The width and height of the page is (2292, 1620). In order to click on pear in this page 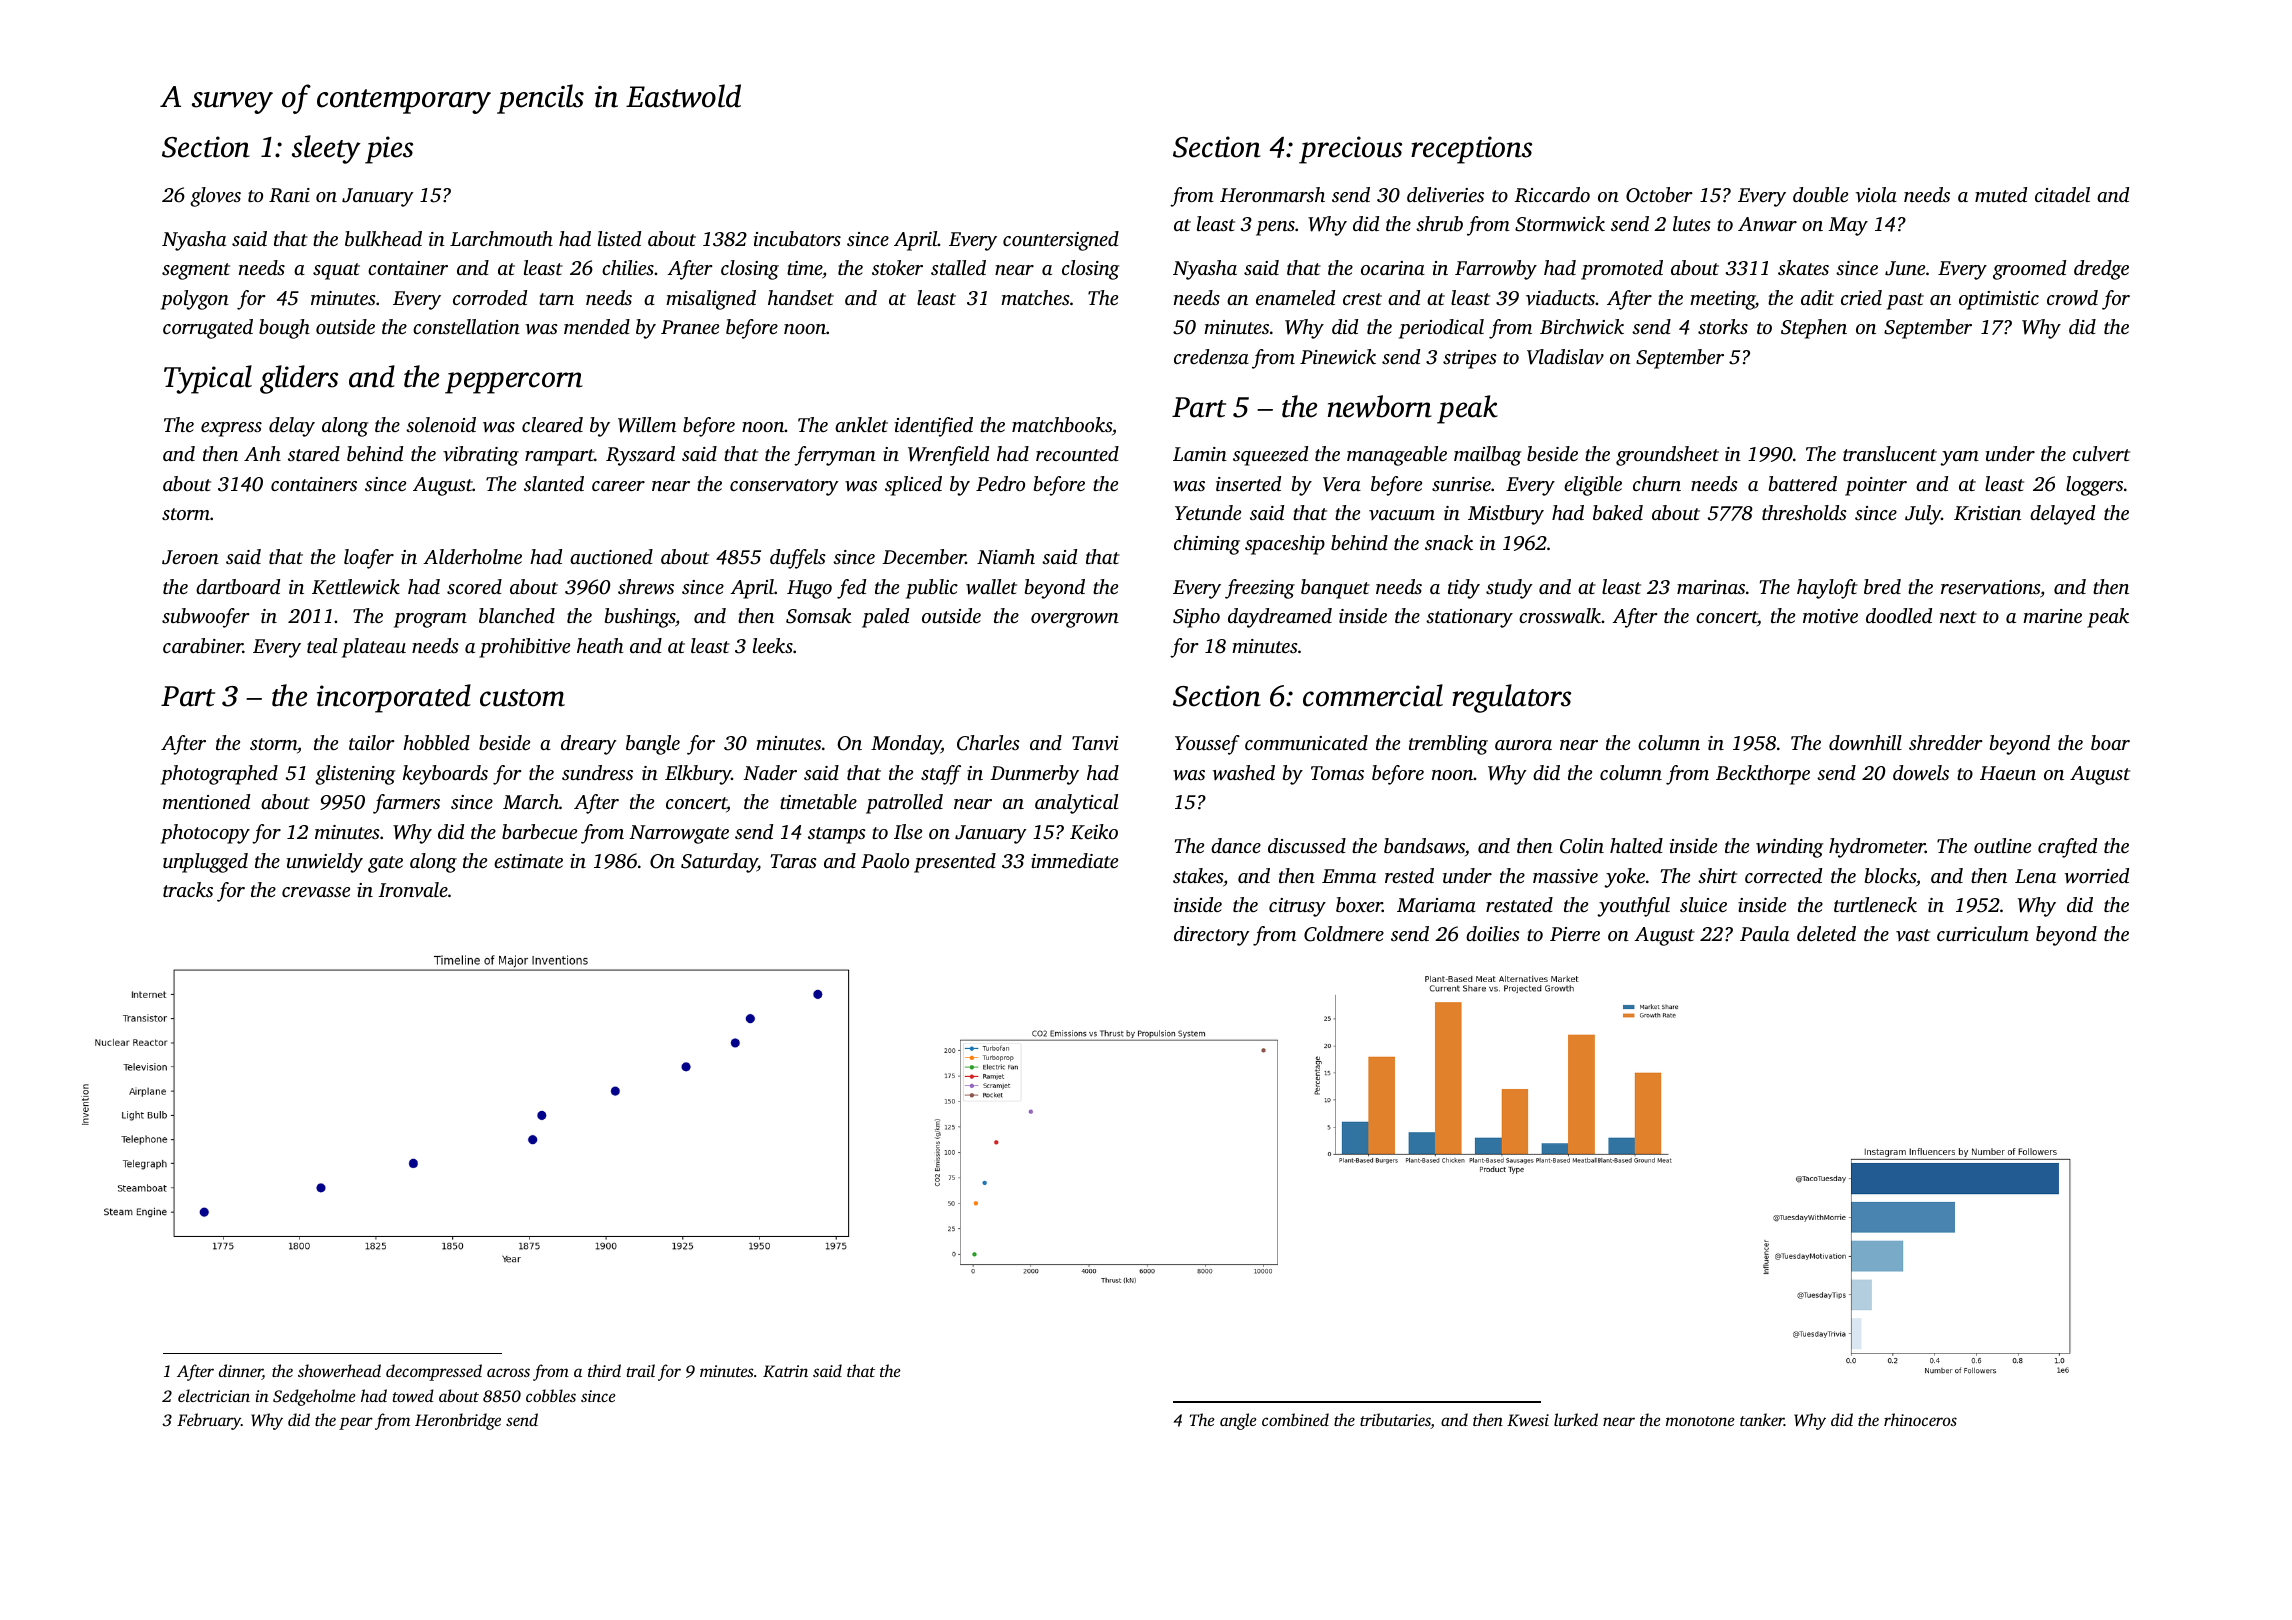, I will do `click(356, 1423)`.
